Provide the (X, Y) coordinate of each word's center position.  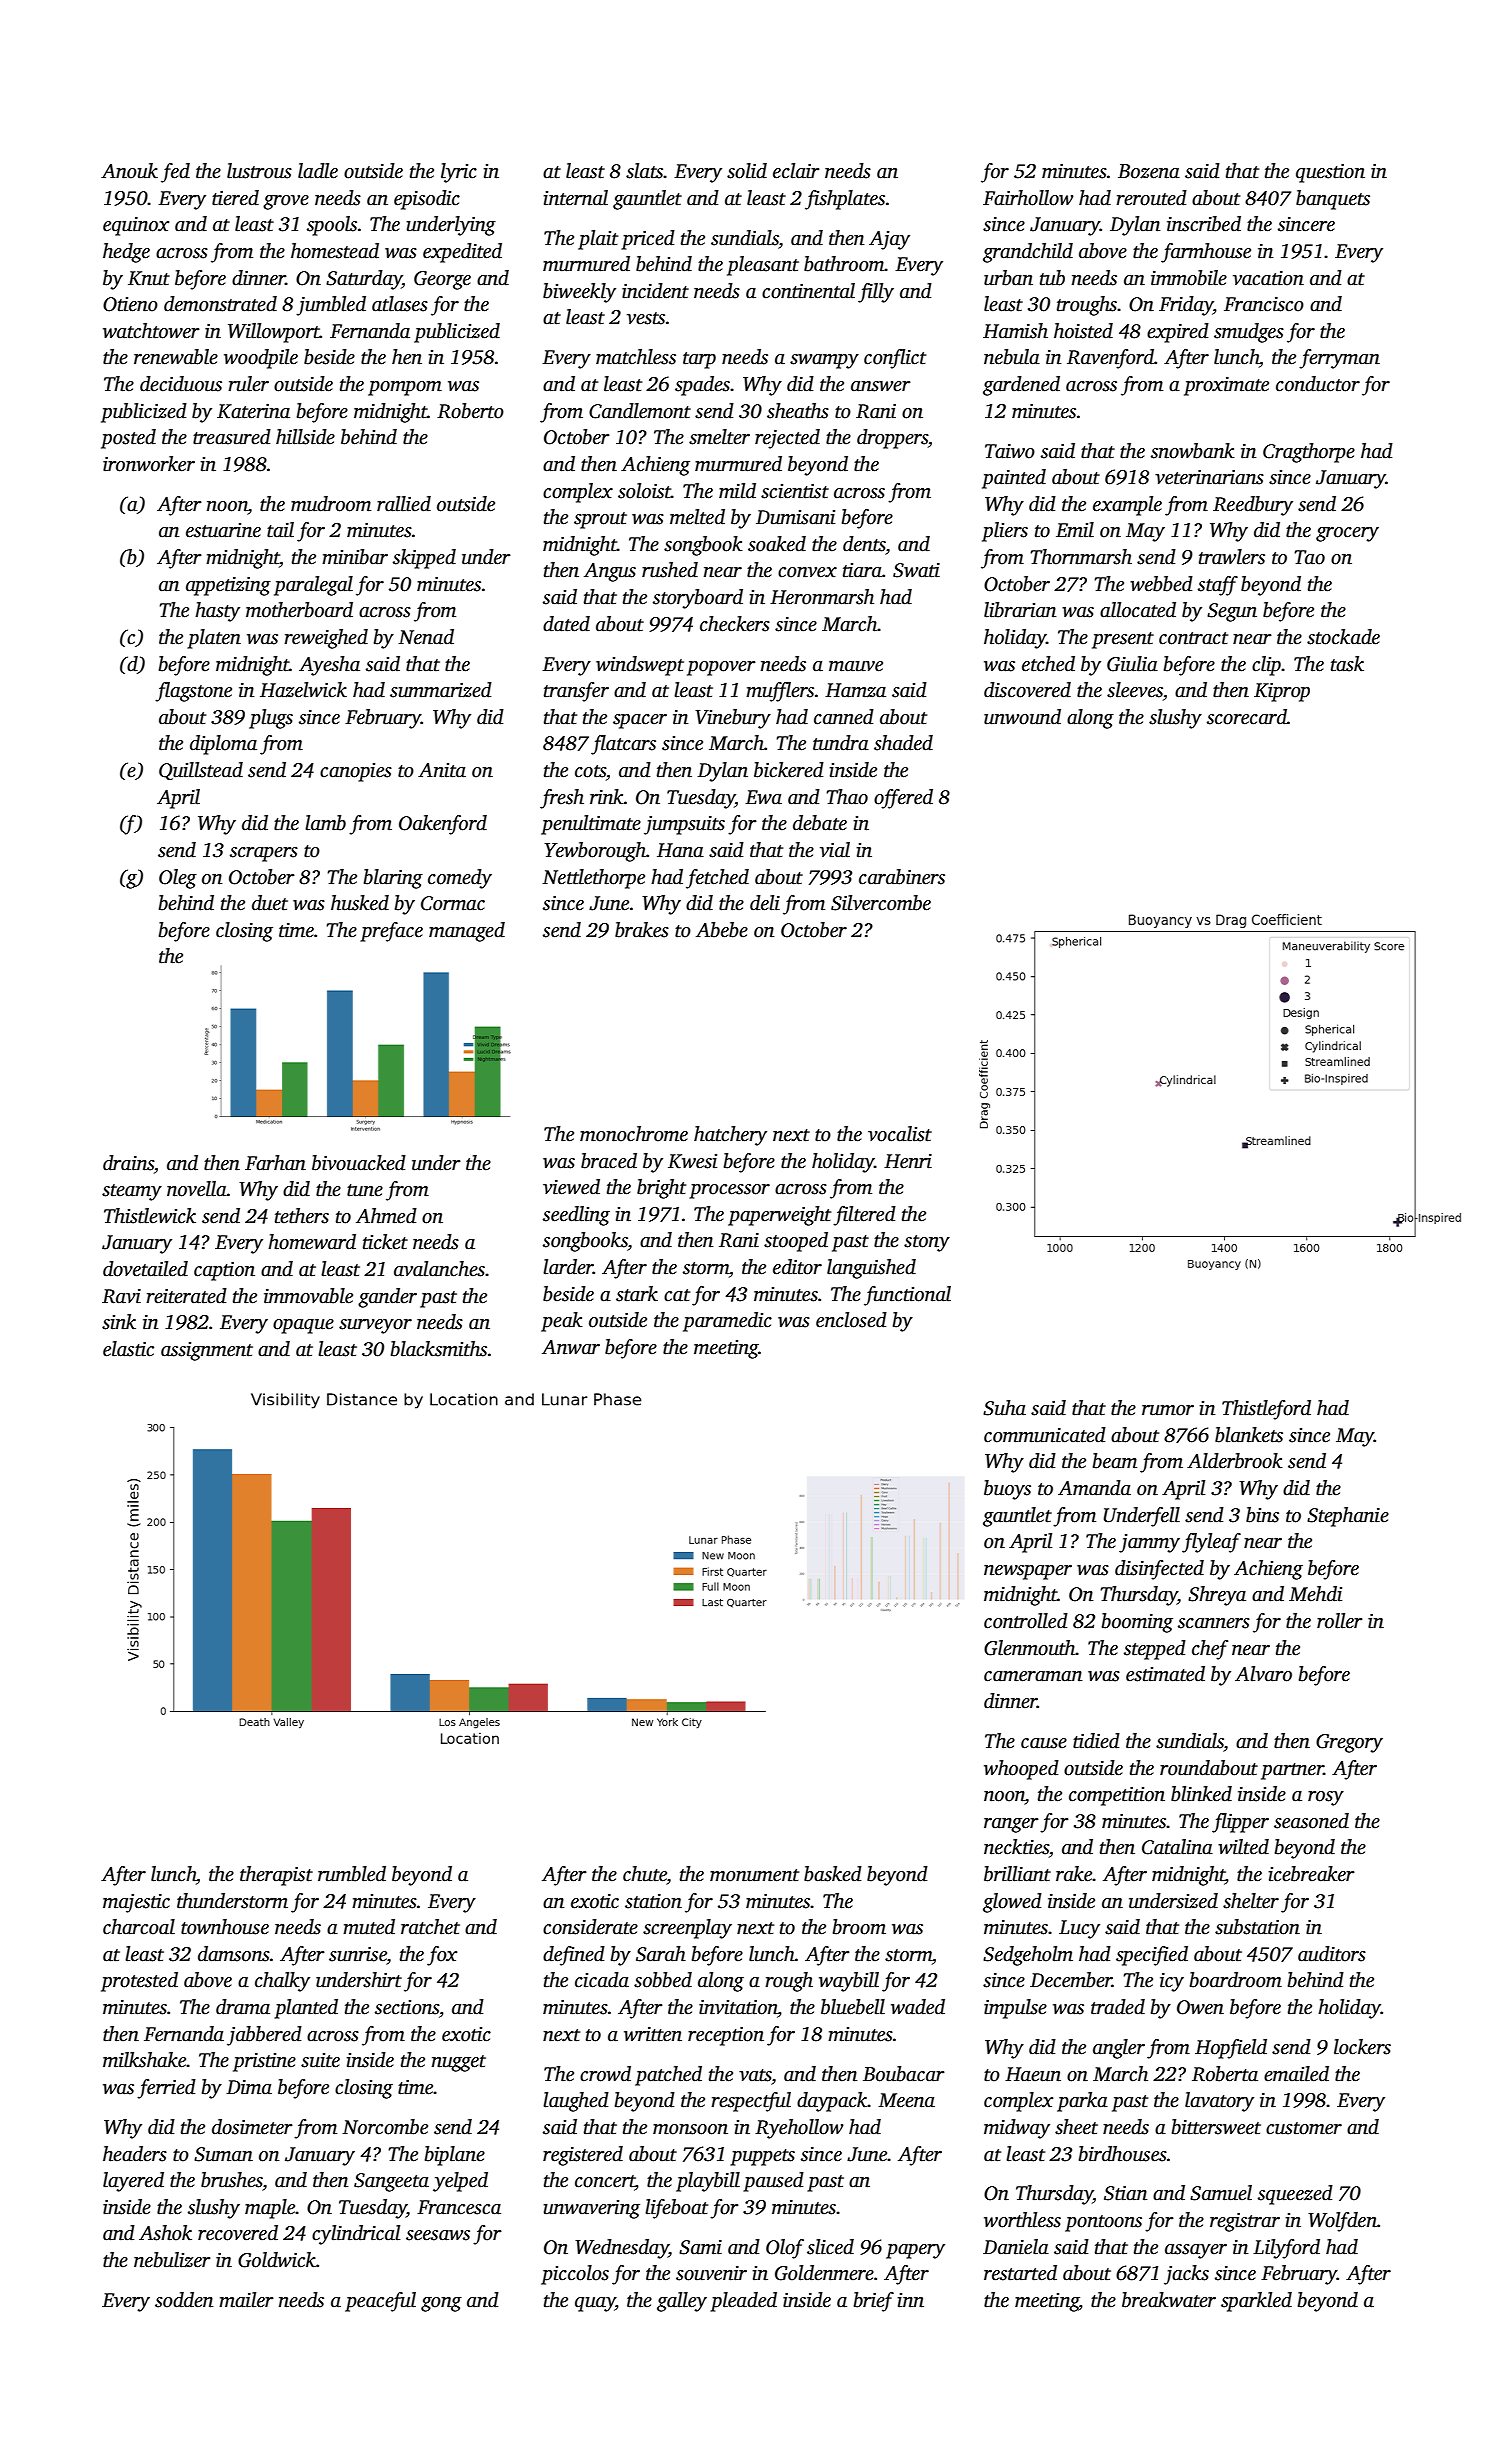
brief (874, 2302)
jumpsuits (684, 825)
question (1330, 173)
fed (175, 173)
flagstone (193, 692)
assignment (207, 1351)
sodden (184, 2300)
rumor (1168, 1410)
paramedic (727, 1322)
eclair (796, 171)
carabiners (902, 877)
